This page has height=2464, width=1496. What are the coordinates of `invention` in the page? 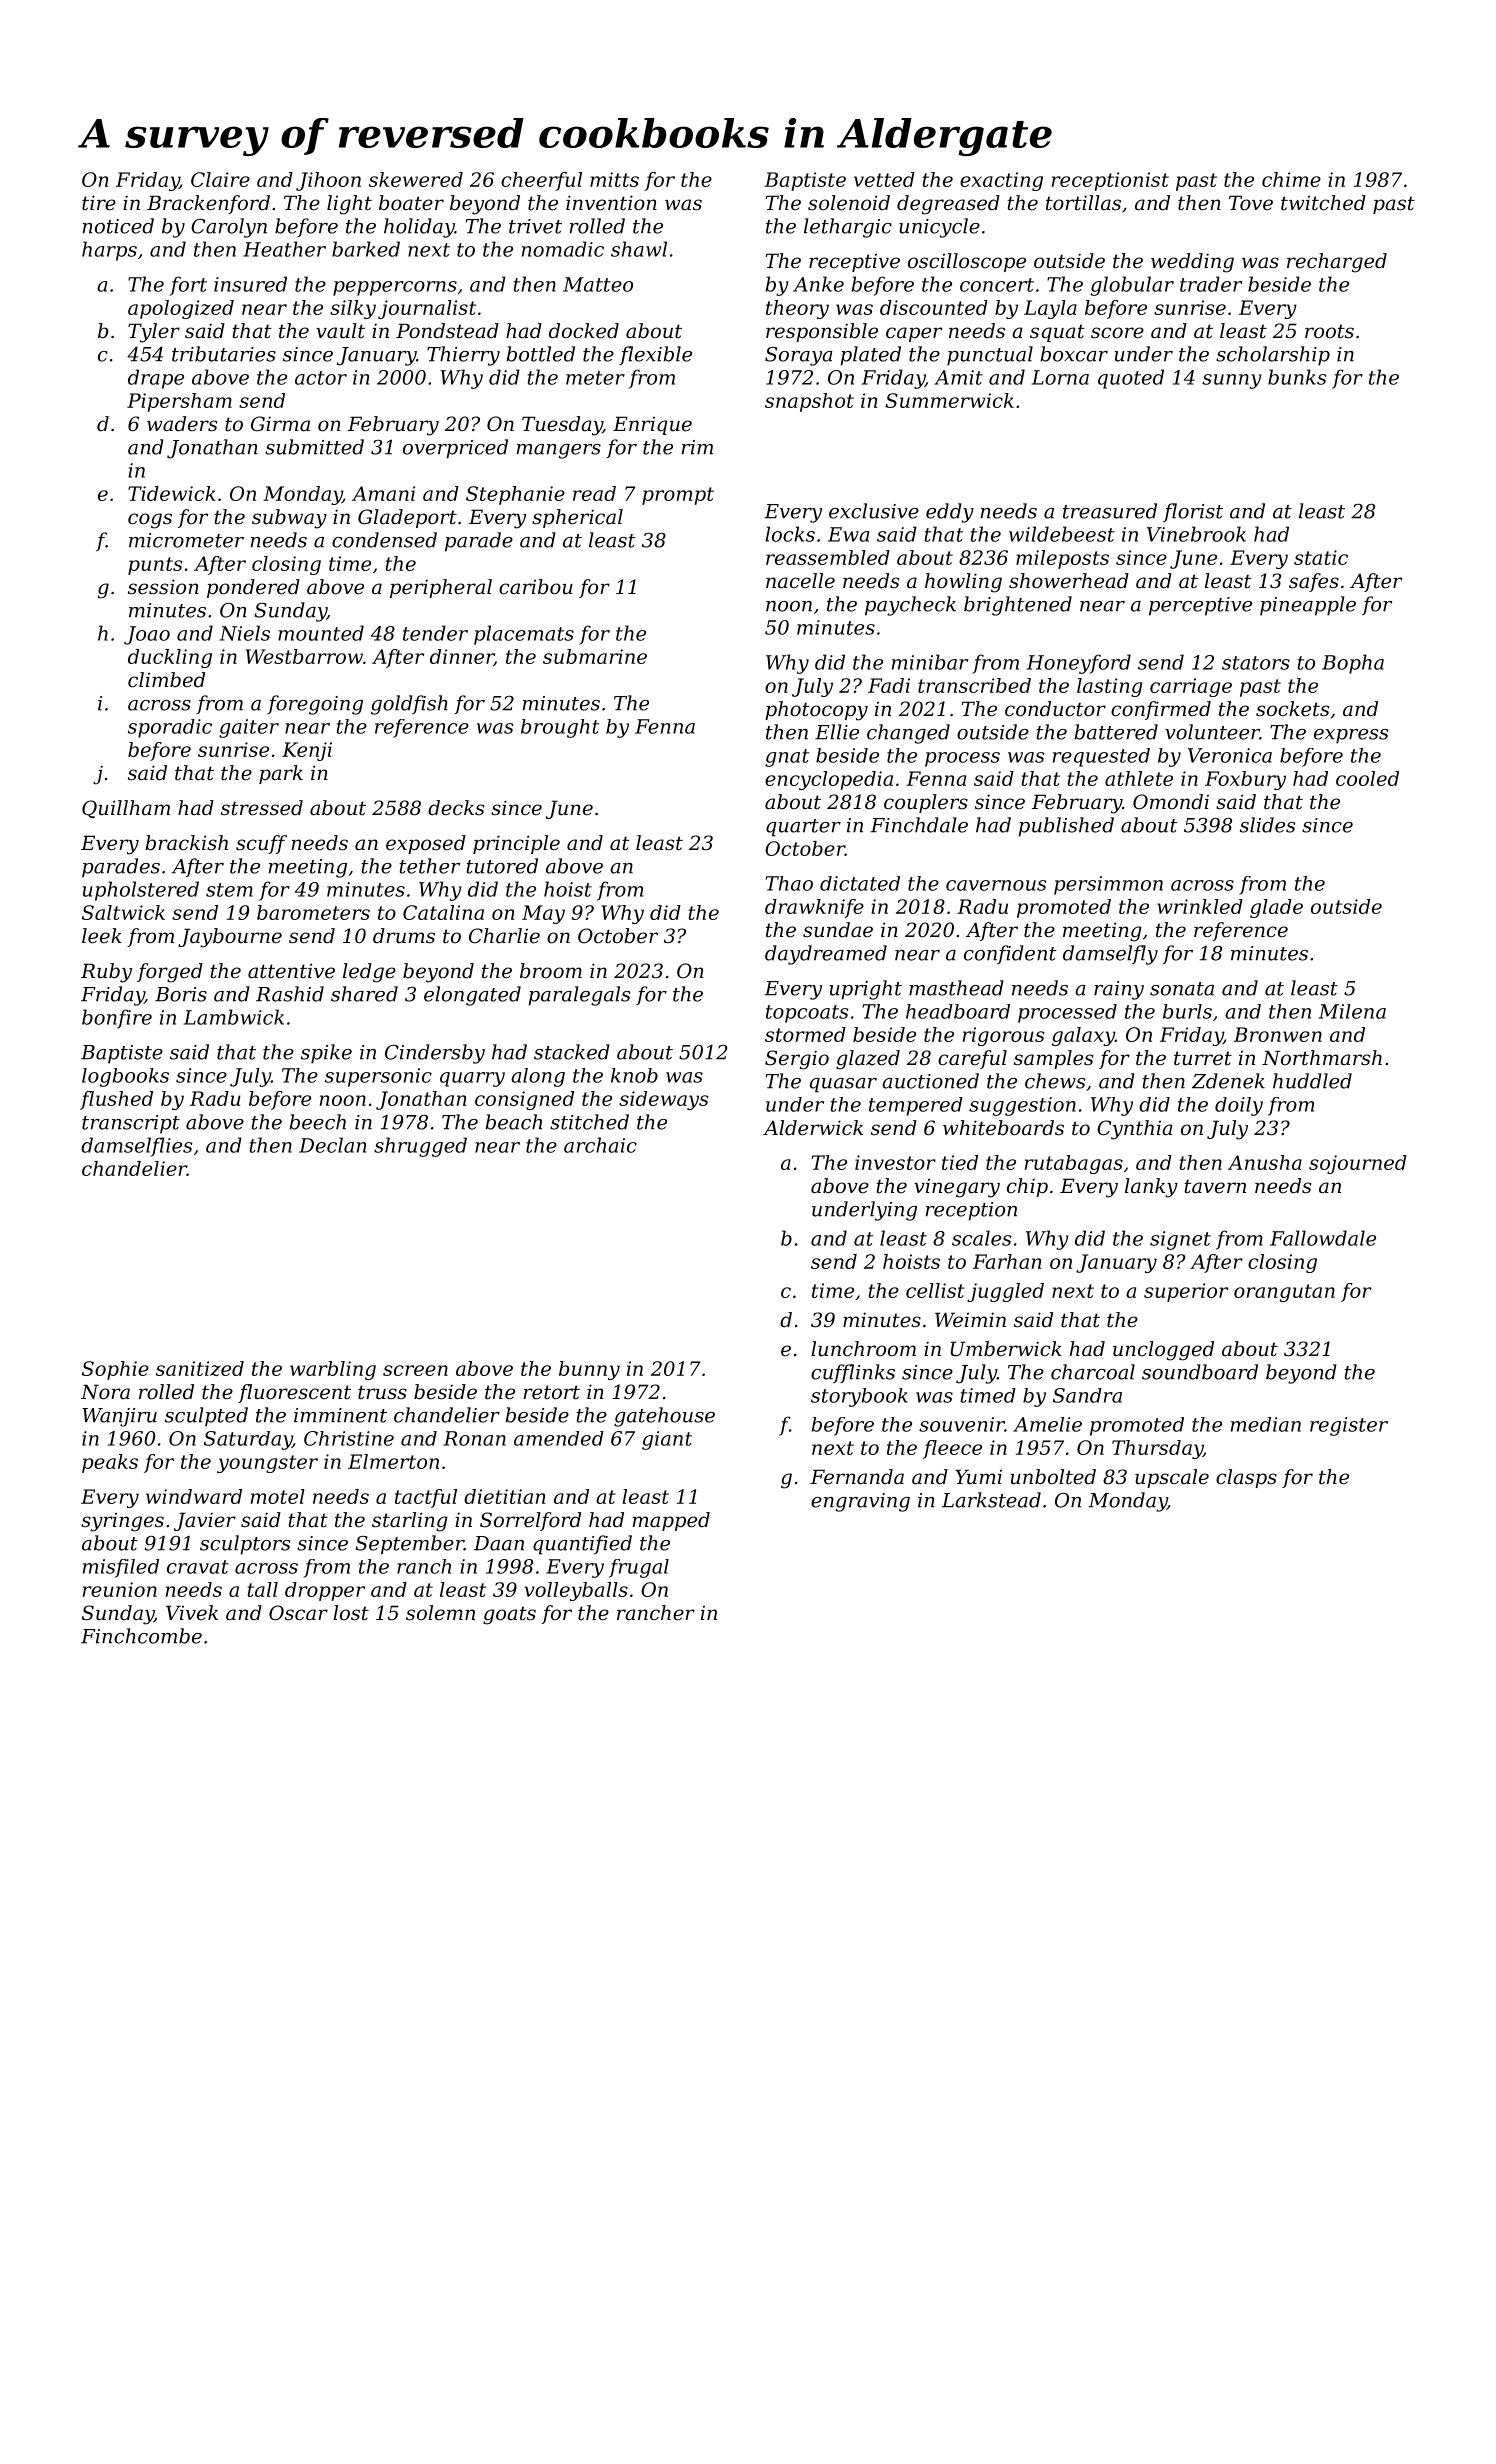 It's located at (611, 203).
